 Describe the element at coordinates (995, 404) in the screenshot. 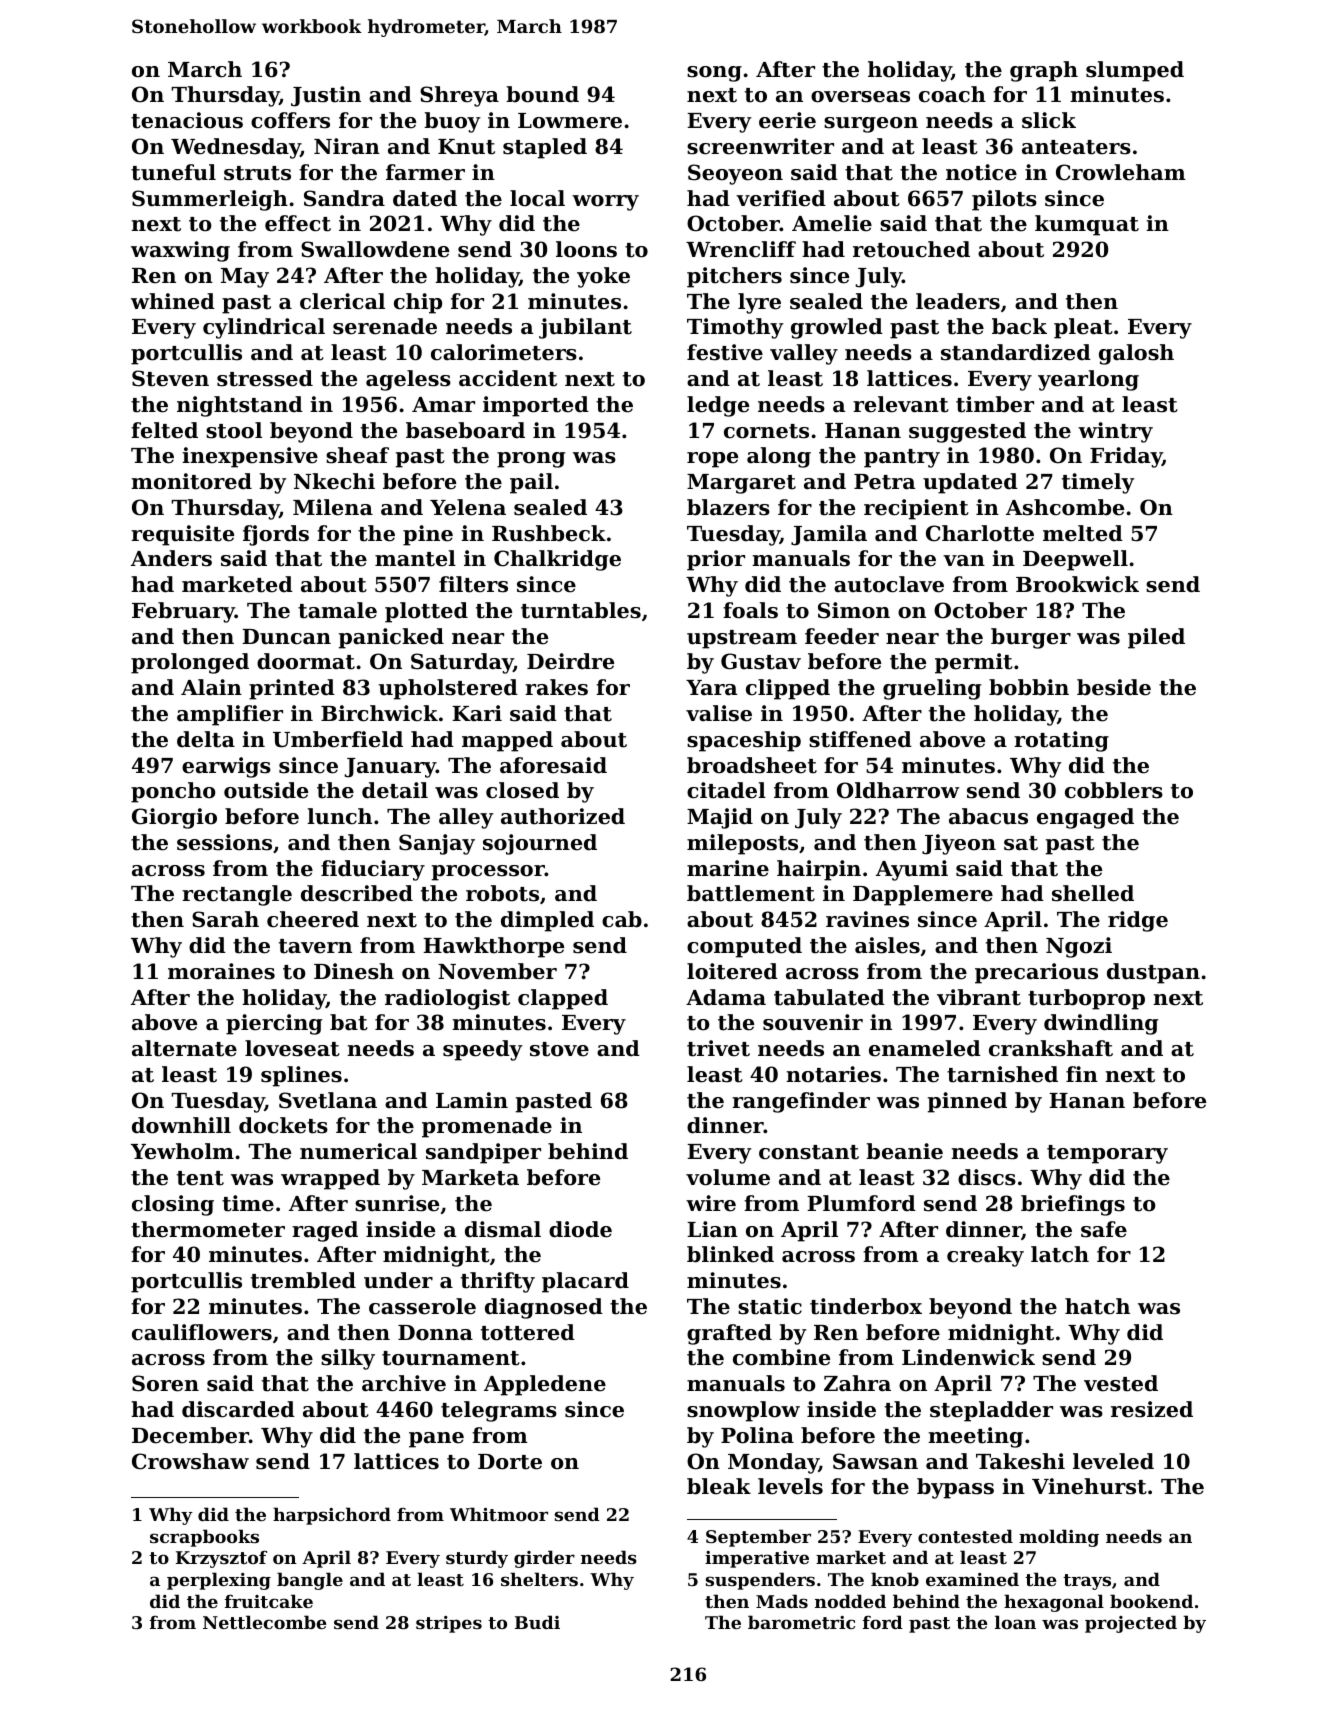

I see `timber` at that location.
